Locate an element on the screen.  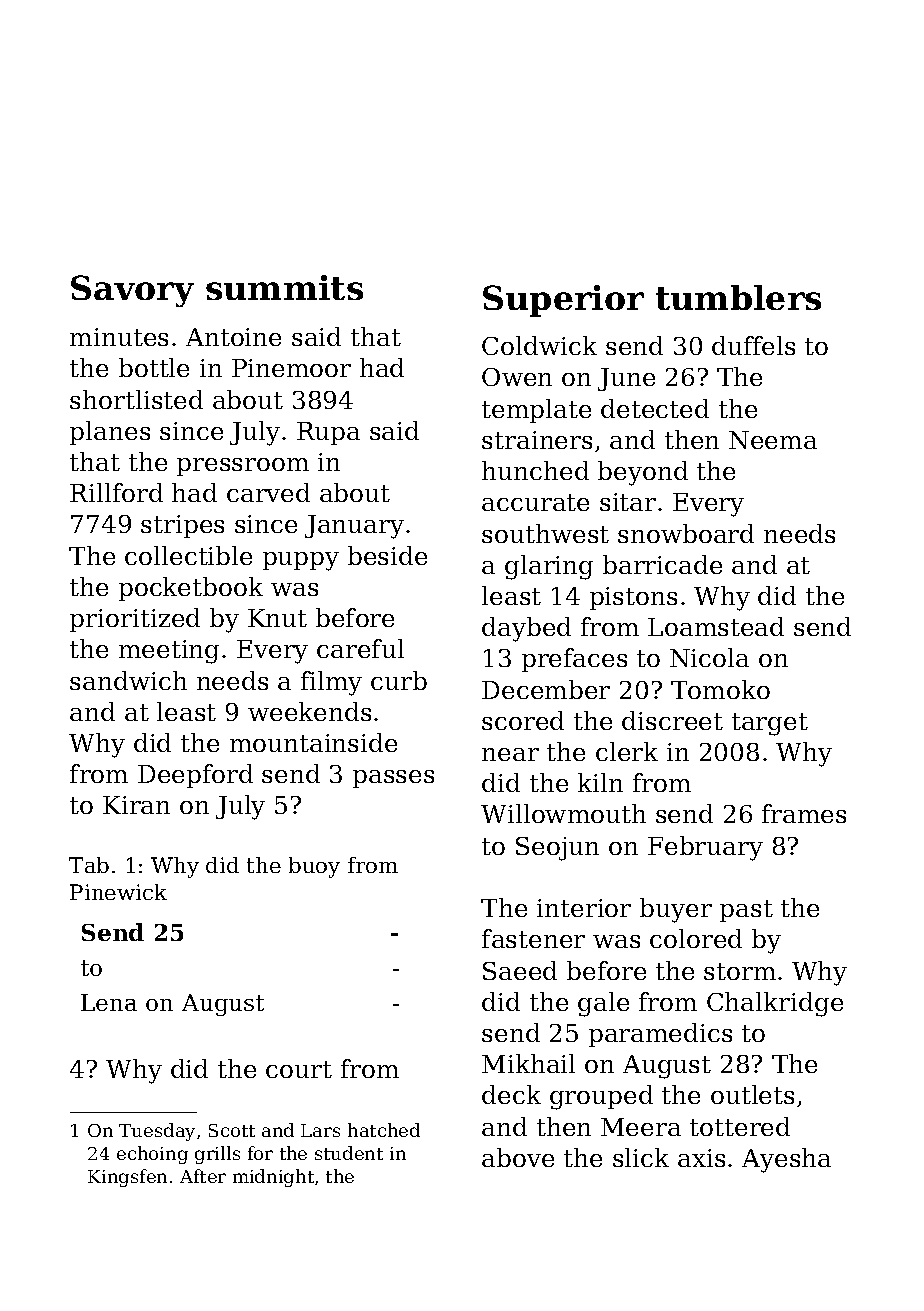
duffels is located at coordinates (753, 345).
